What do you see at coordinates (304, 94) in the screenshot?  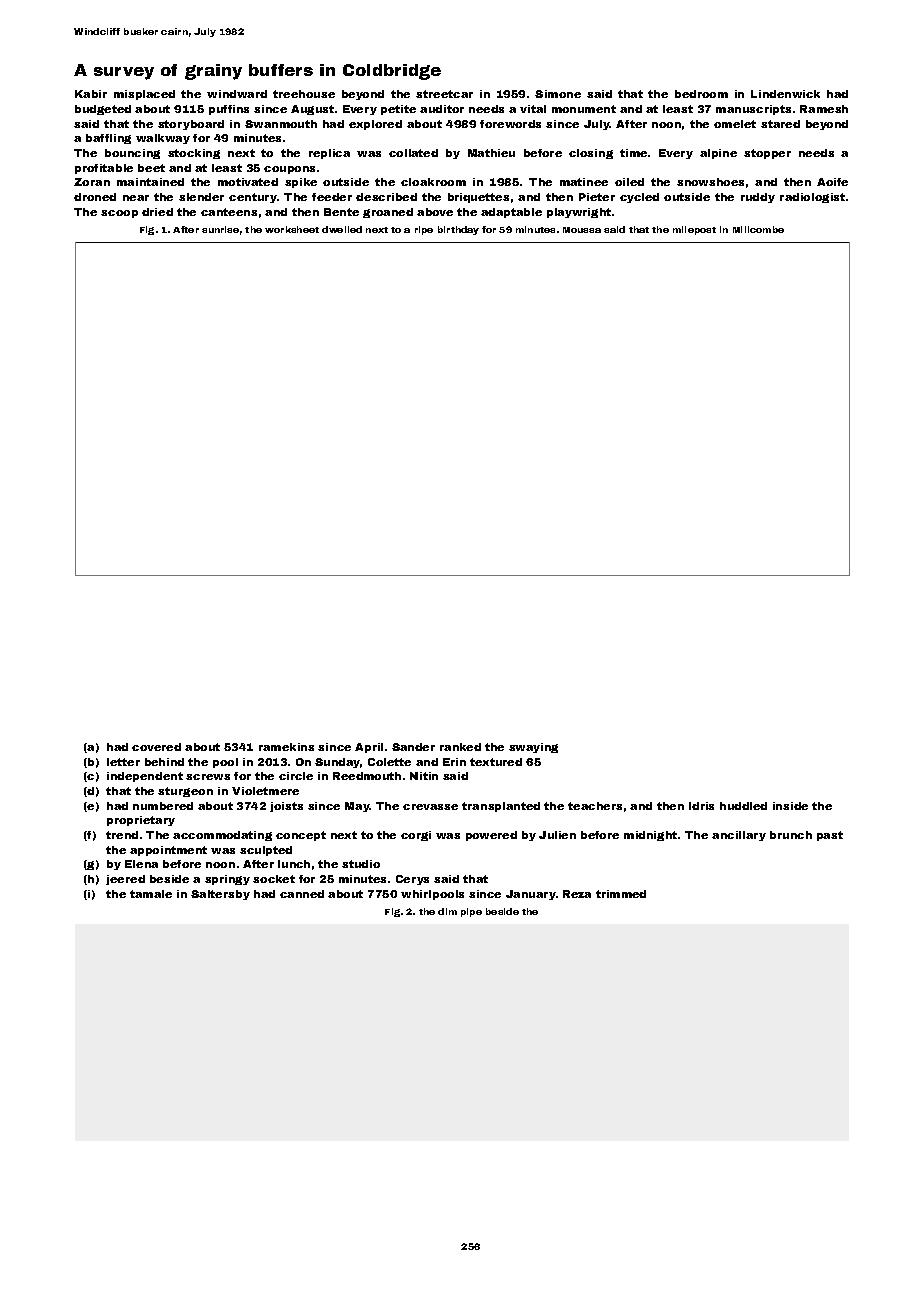 I see `treehouse` at bounding box center [304, 94].
